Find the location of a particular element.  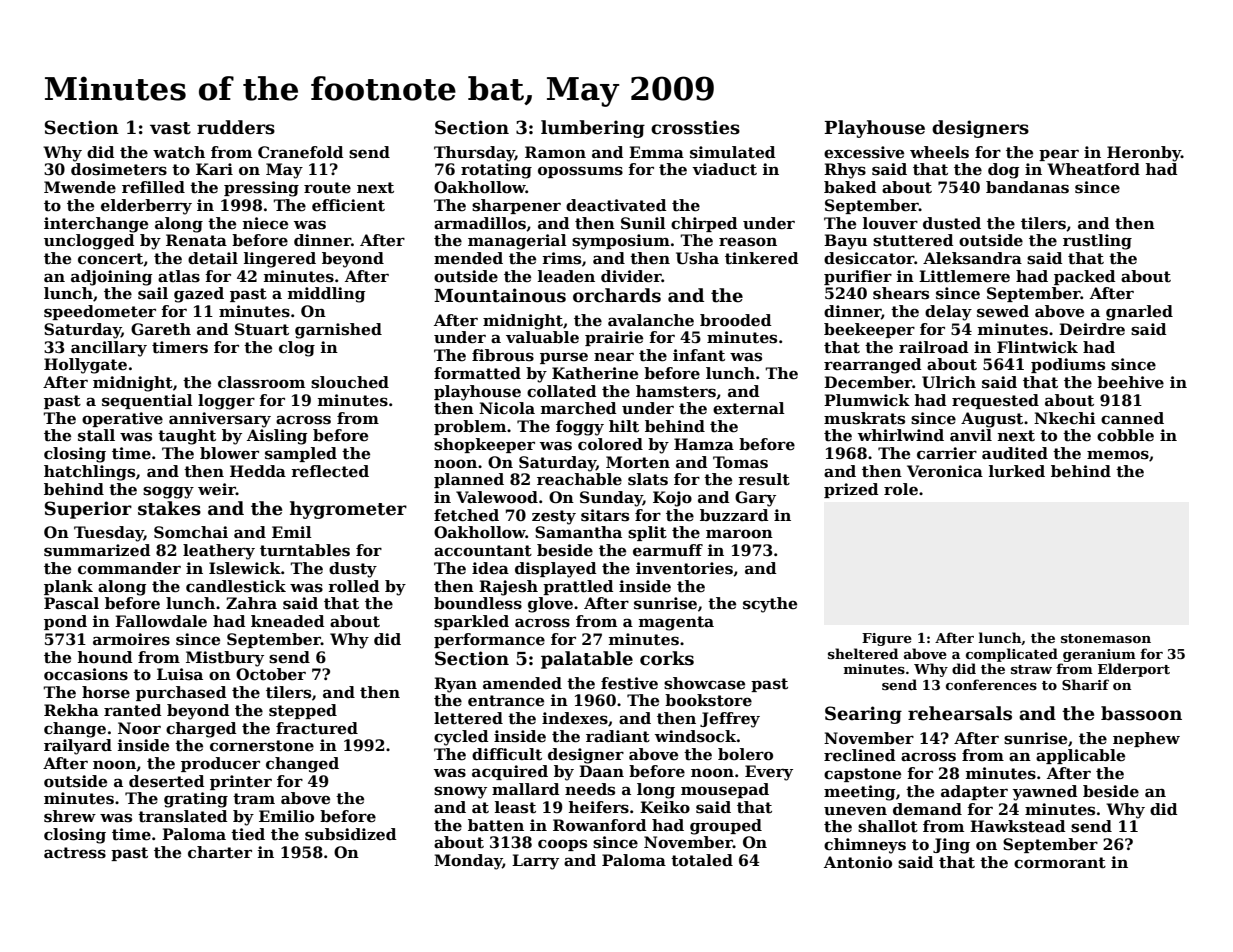

rudders is located at coordinates (236, 127).
